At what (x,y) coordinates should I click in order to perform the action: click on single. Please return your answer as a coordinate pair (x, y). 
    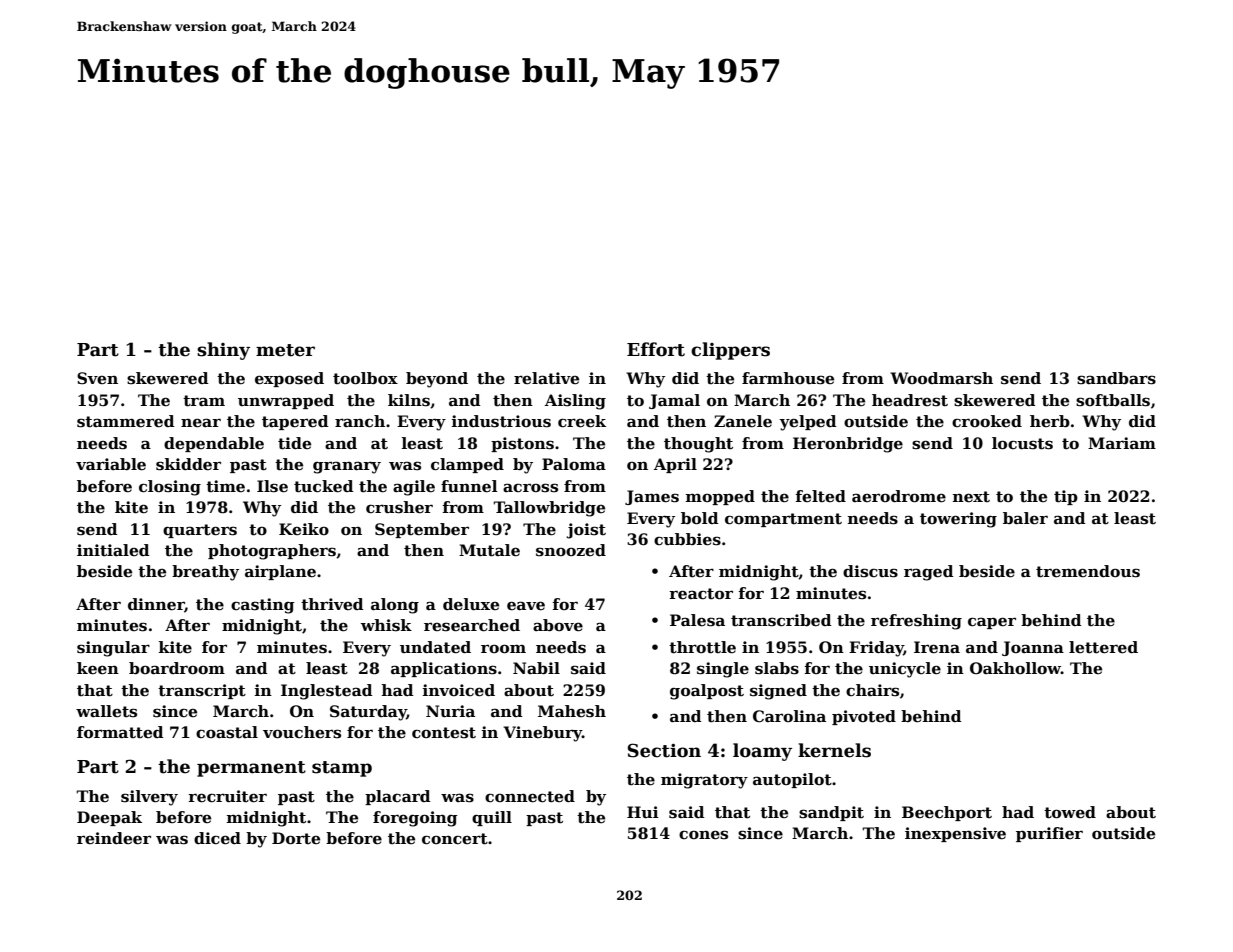
    Looking at the image, I should click on (723, 670).
